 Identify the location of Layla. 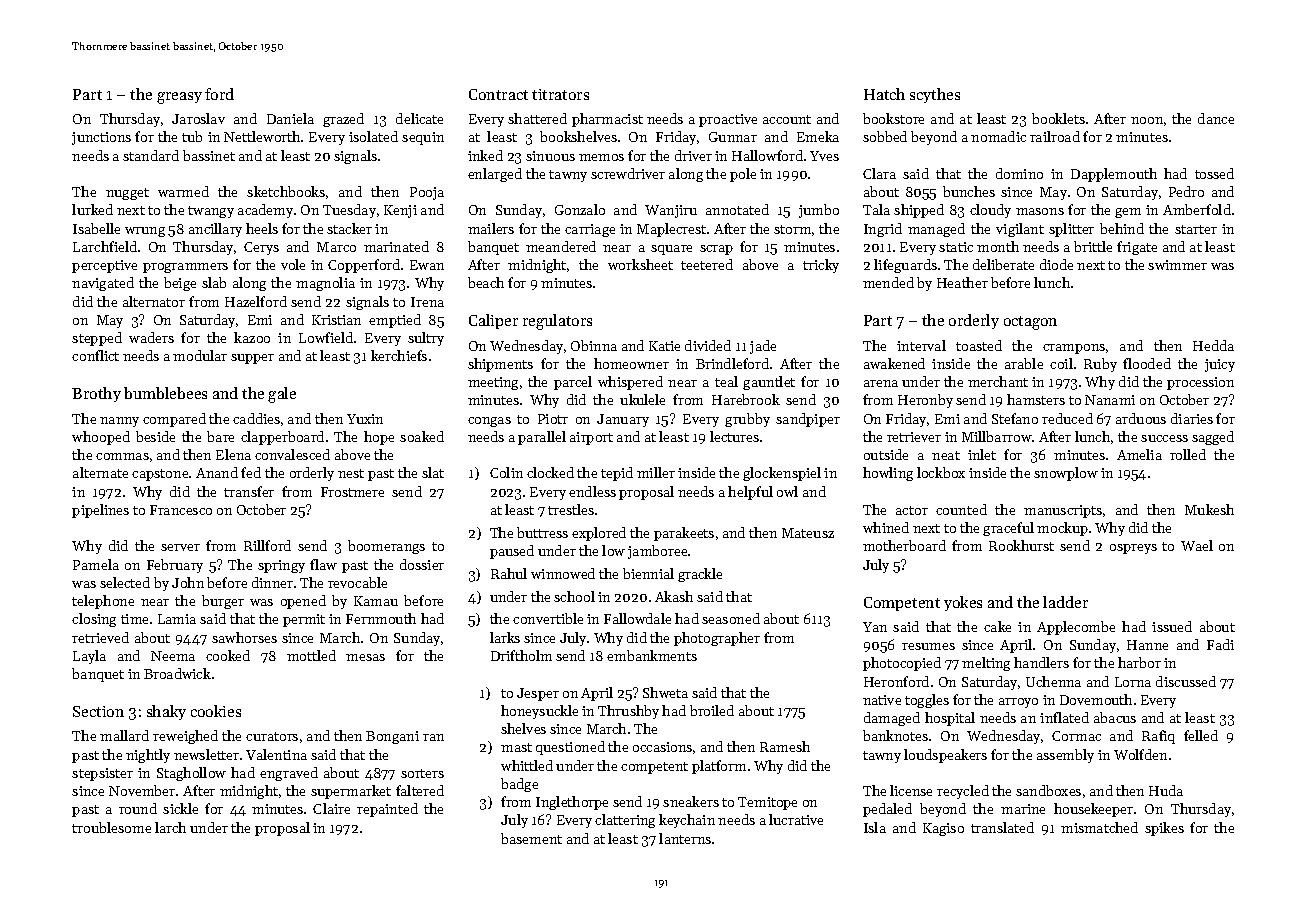
(89, 657).
